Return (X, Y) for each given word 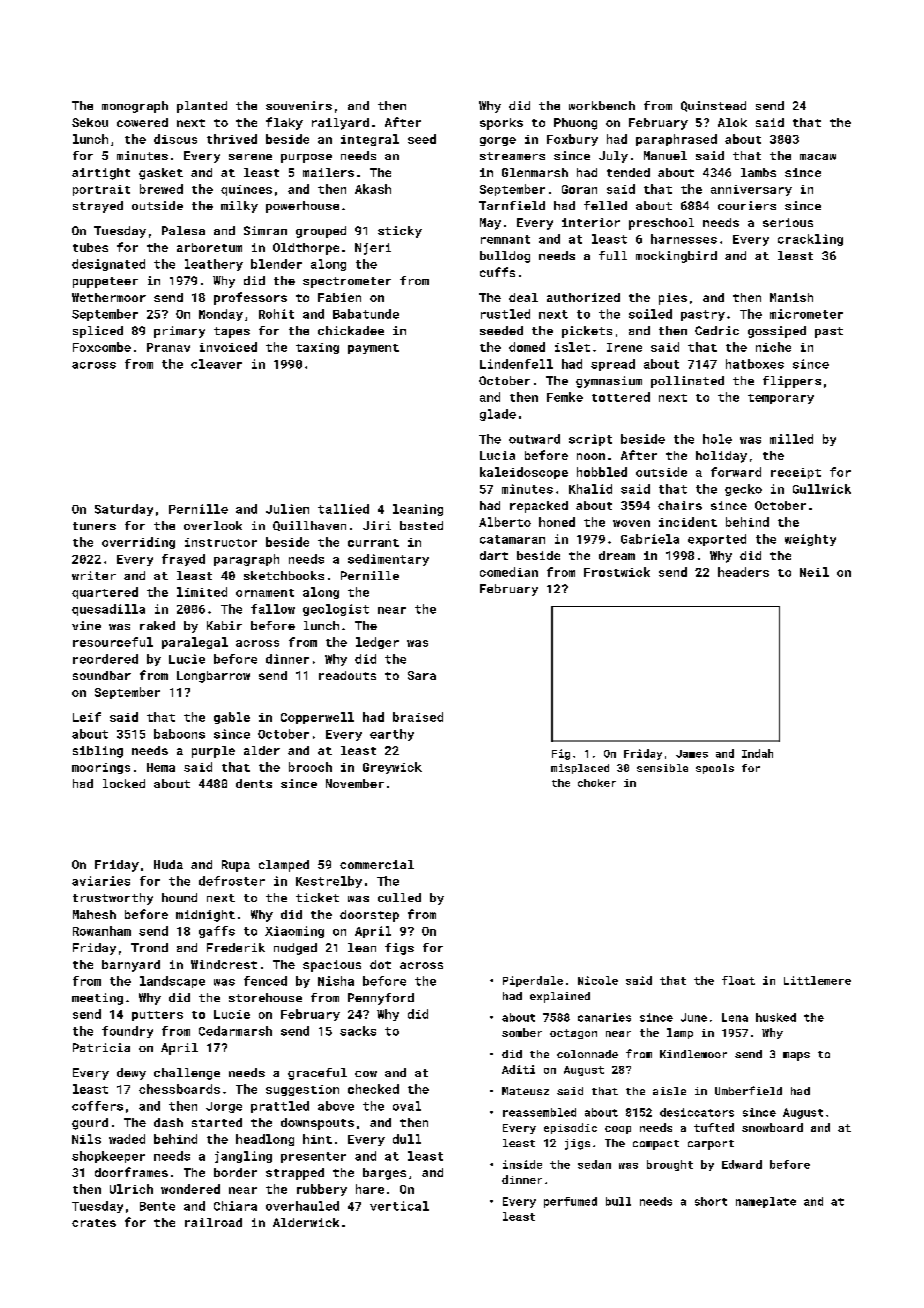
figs (399, 949)
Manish (791, 297)
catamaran (512, 539)
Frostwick (617, 572)
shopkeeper (108, 1157)
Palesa (183, 230)
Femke (565, 397)
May (490, 224)
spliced (98, 332)
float (738, 980)
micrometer (806, 314)
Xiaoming (294, 932)
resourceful (113, 642)
